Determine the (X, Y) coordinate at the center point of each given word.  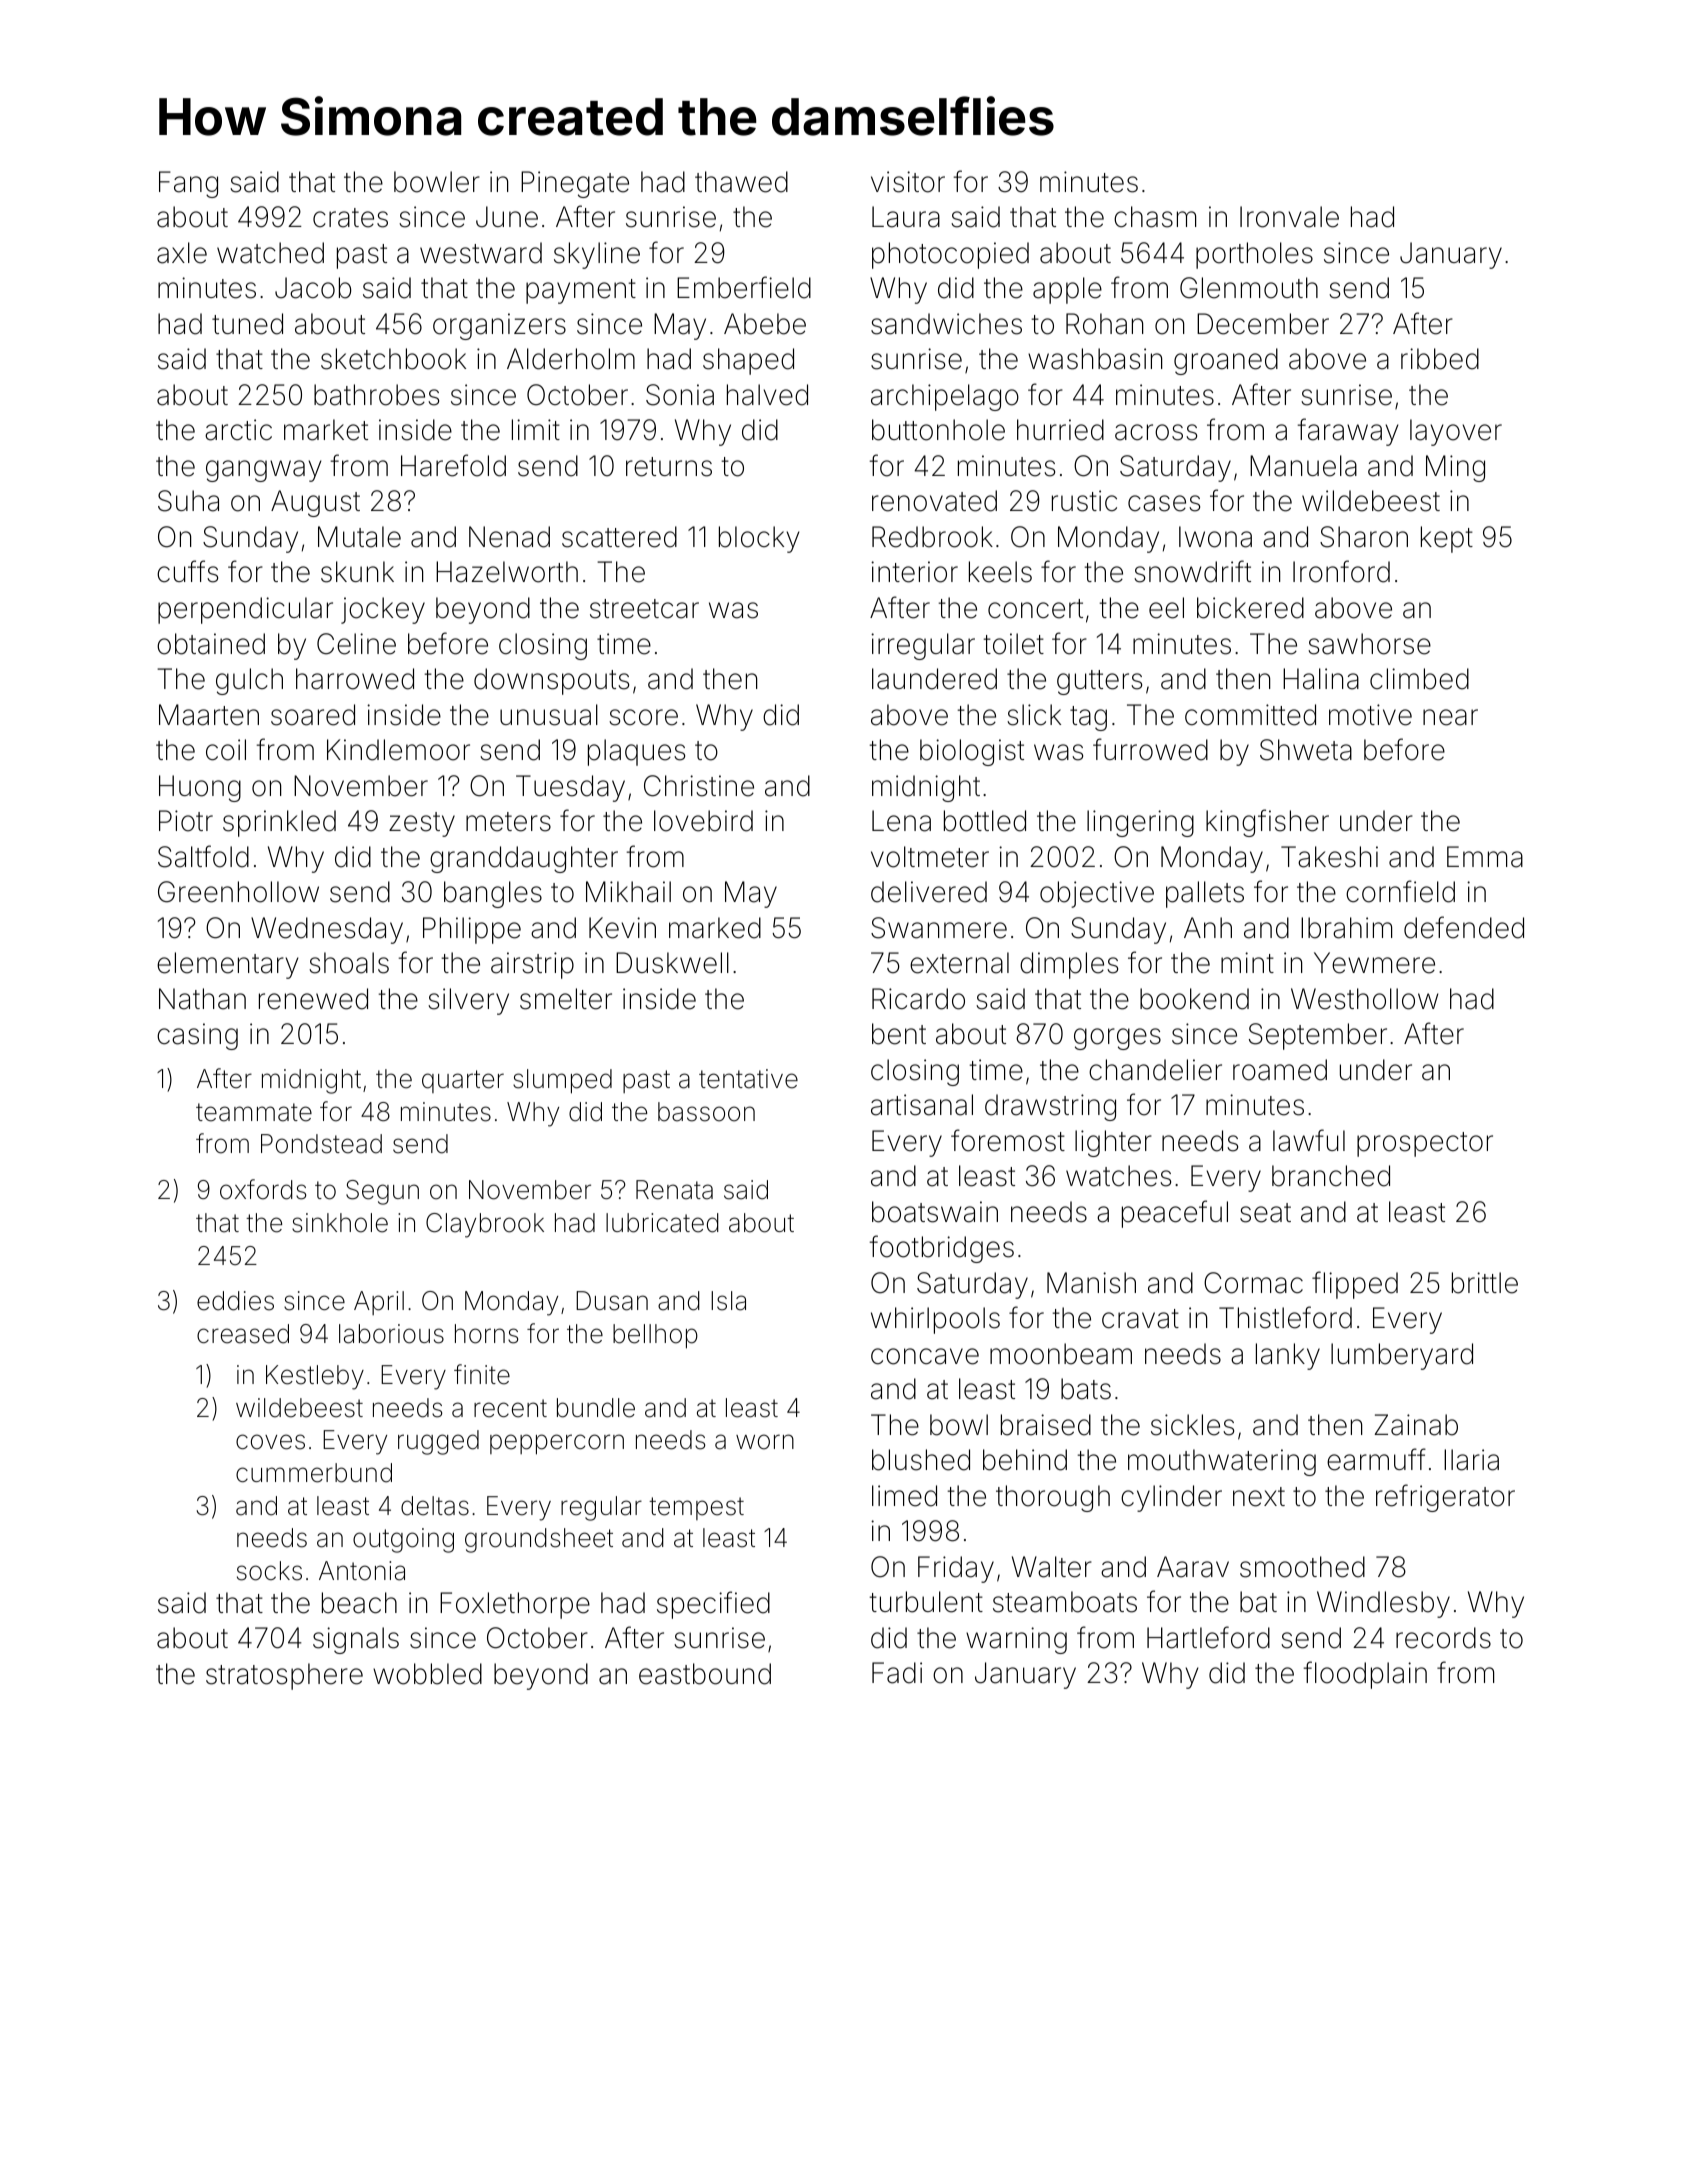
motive (1370, 715)
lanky (1288, 1356)
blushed (921, 1460)
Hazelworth (507, 572)
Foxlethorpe (515, 1605)
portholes (1254, 255)
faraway (1348, 432)
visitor (908, 182)
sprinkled (279, 823)
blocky (759, 539)
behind (1025, 1460)
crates (350, 218)
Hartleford (1208, 1637)
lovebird (703, 821)
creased (243, 1334)
